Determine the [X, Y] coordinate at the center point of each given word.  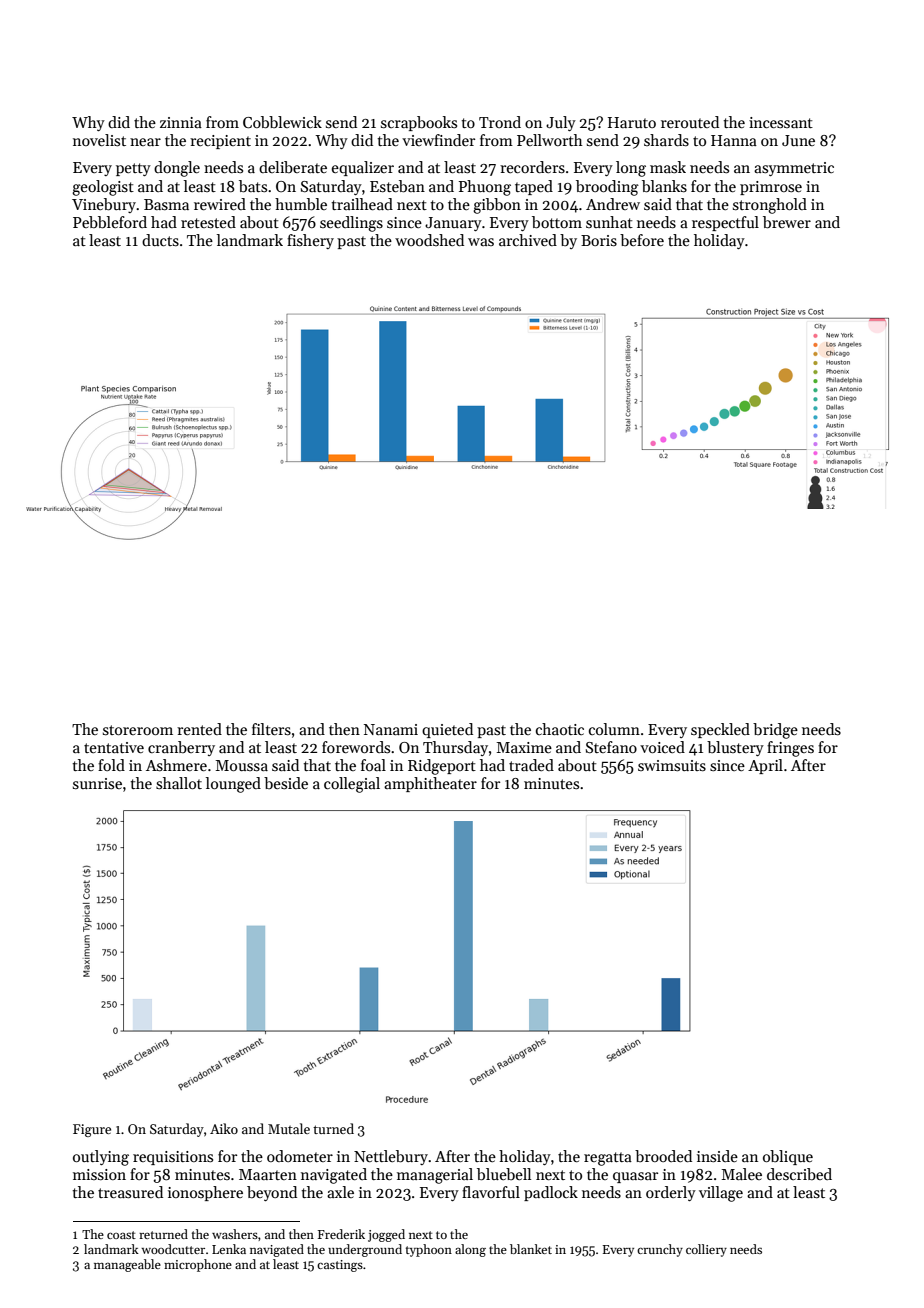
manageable [127, 1265]
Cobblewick [282, 122]
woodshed [429, 240]
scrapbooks [419, 123]
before [642, 240]
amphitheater [430, 784]
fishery [310, 241]
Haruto [632, 122]
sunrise [97, 783]
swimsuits [672, 765]
